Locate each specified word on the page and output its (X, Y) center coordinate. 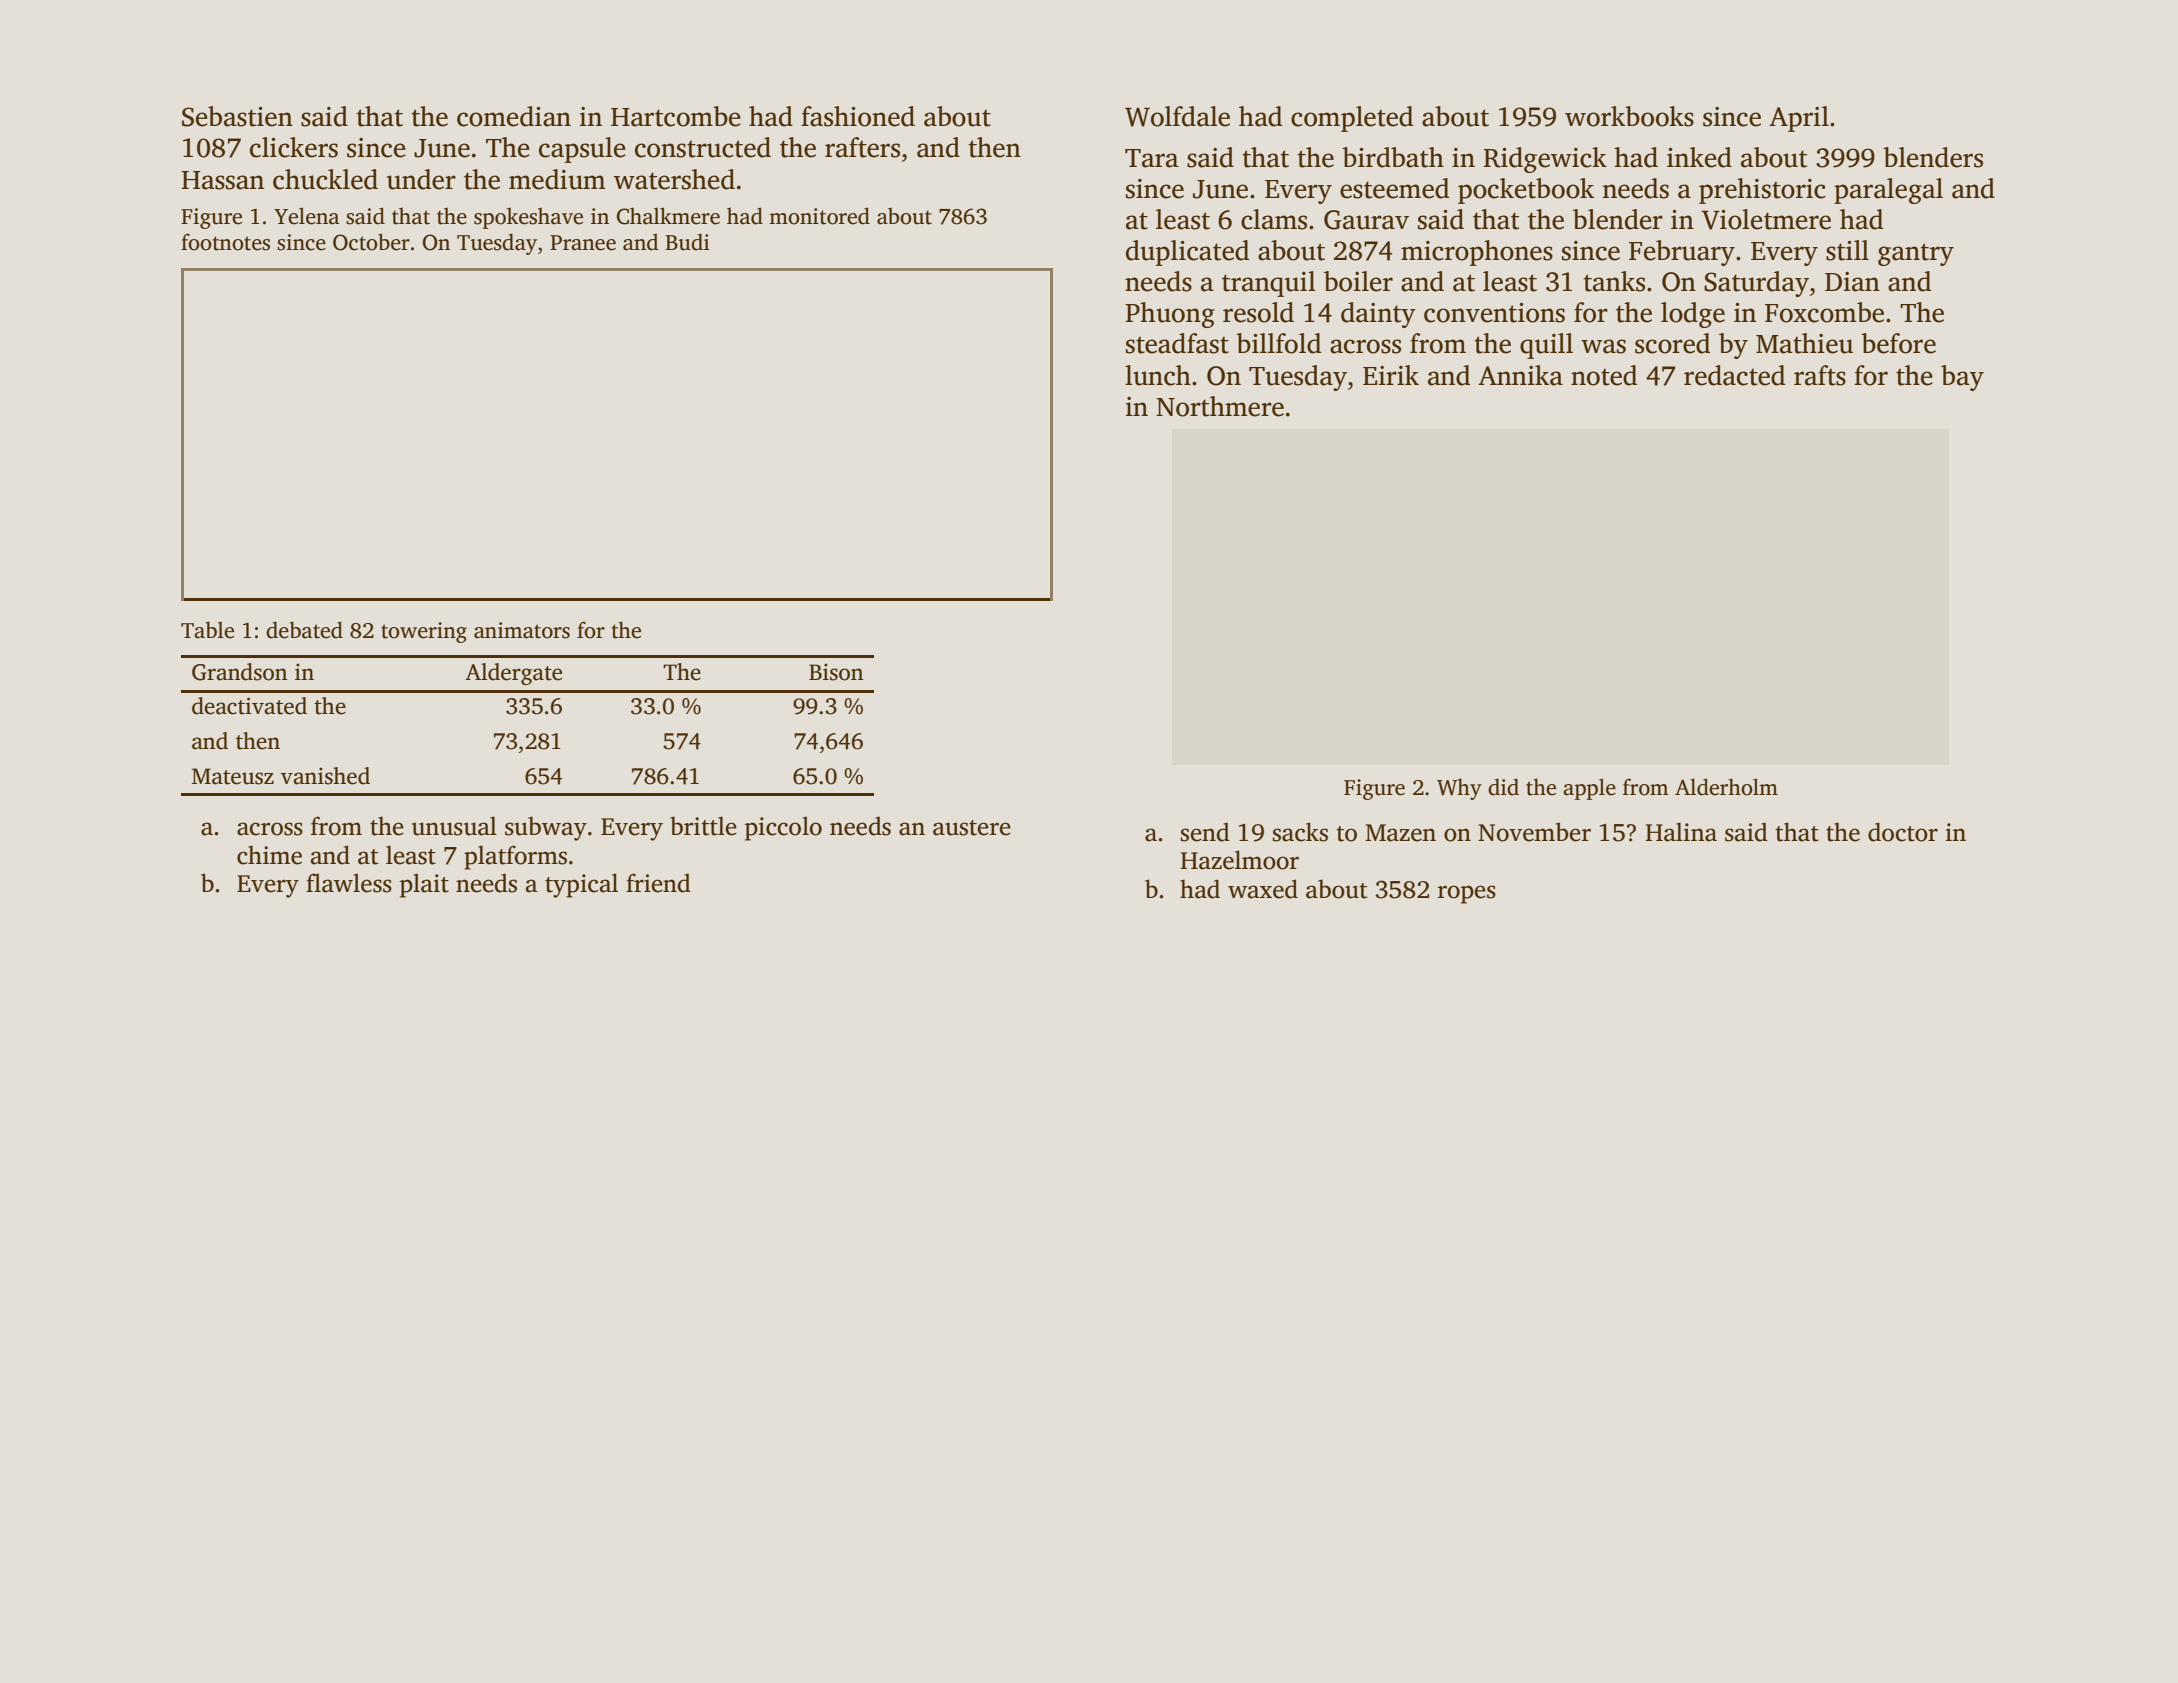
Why (1459, 789)
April (1799, 119)
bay (1962, 378)
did (1503, 787)
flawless (349, 883)
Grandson (239, 672)
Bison (836, 672)
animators (522, 630)
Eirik (1391, 375)
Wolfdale (1177, 116)
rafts (1820, 375)
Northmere (1220, 406)
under (421, 179)
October (371, 242)
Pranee (583, 243)
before (1898, 343)
